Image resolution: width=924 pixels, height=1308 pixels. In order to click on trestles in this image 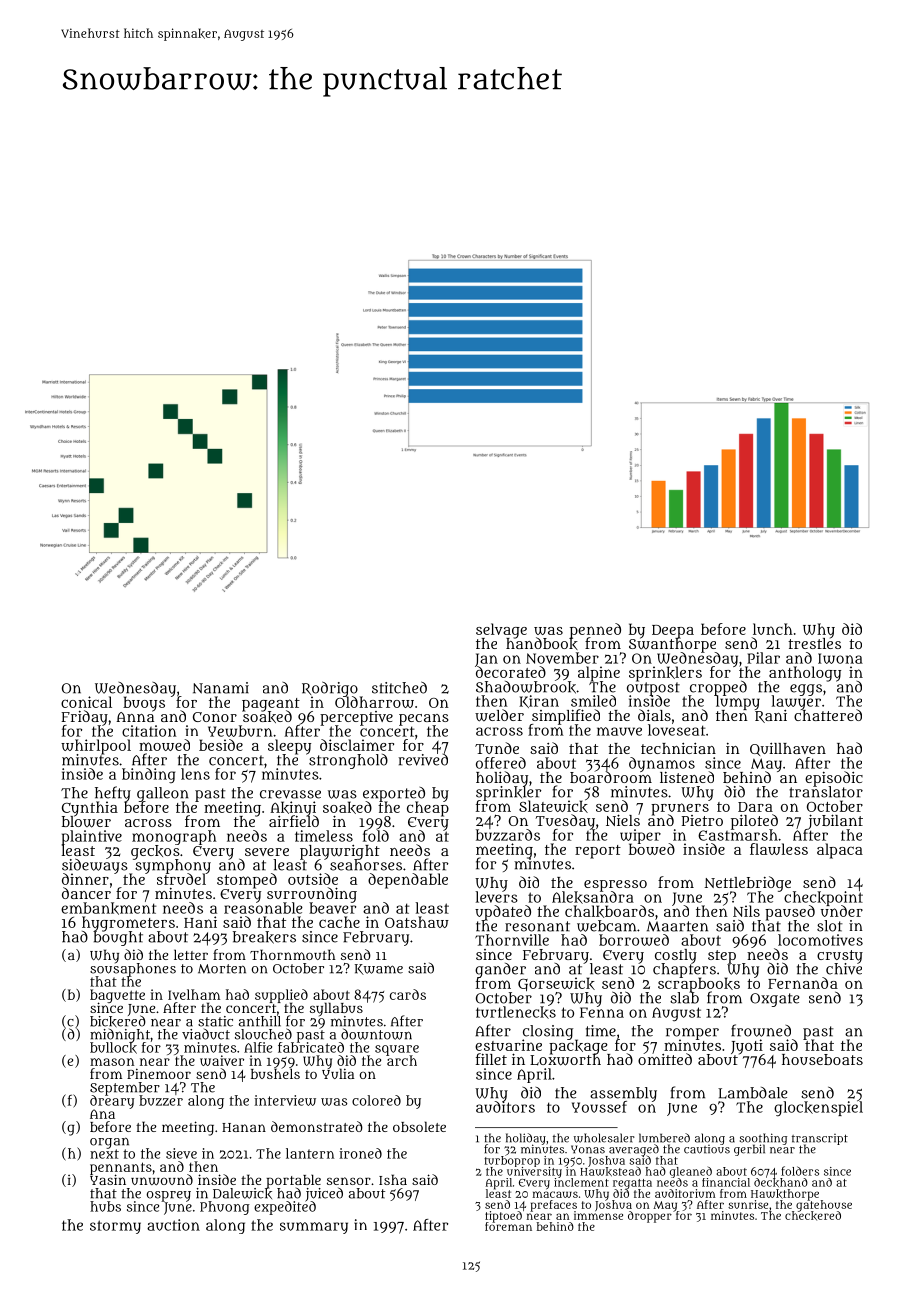, I will do `click(814, 643)`.
